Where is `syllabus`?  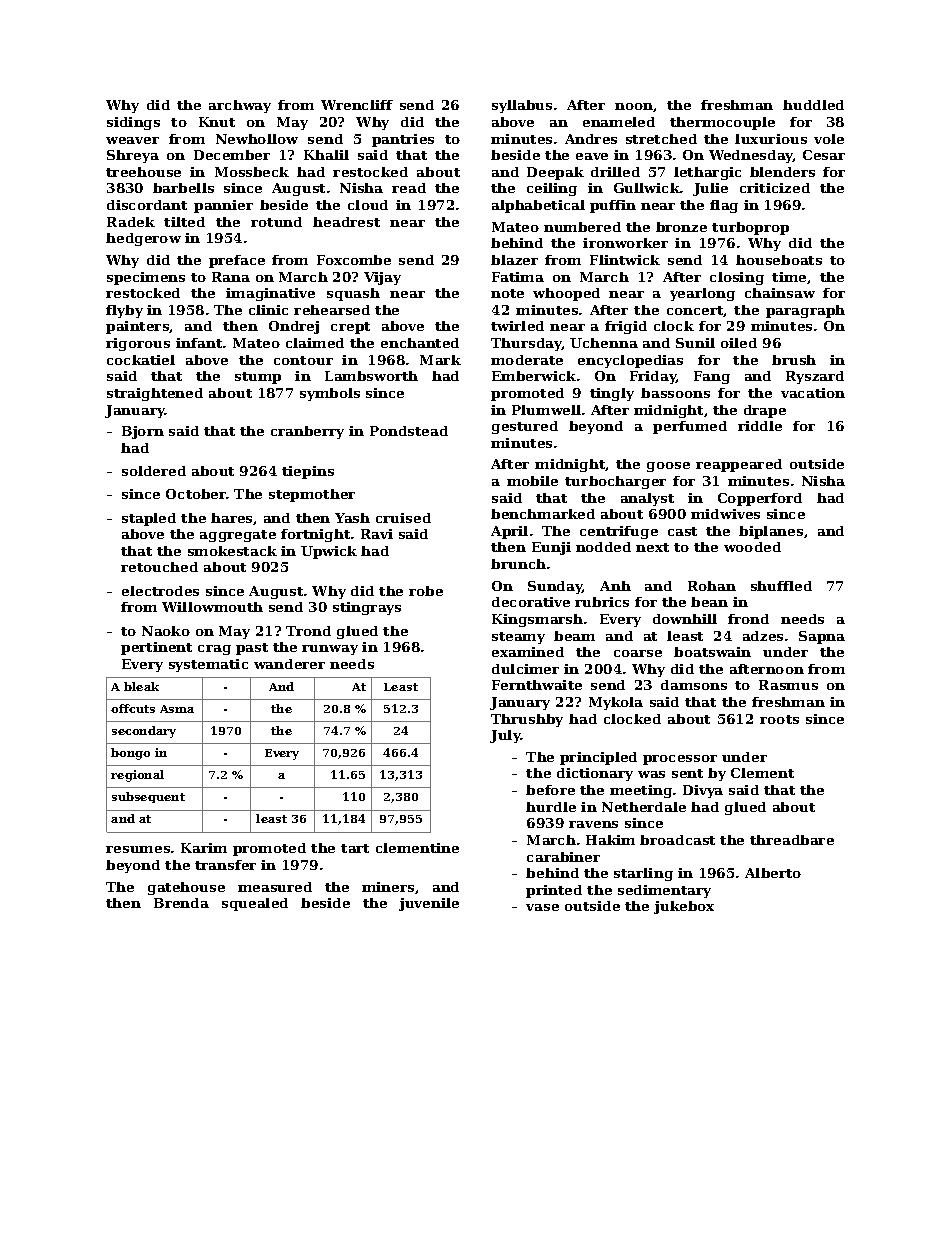
syllabus is located at coordinates (522, 106).
